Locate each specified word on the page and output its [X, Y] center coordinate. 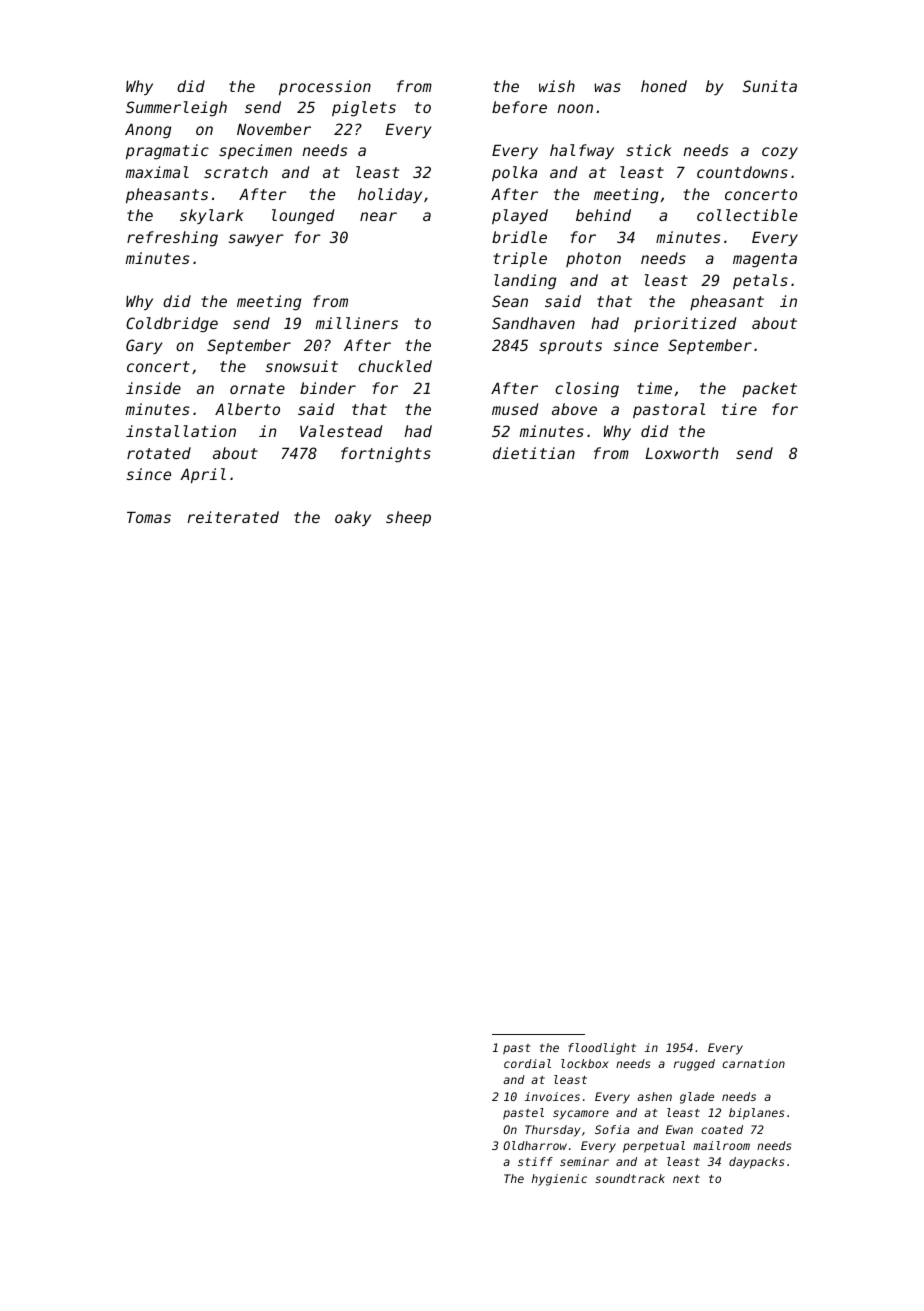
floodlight [602, 1049]
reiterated [233, 517]
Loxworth [681, 453]
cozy [780, 153]
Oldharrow [535, 1145]
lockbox [585, 1063]
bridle [519, 237]
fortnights [386, 455]
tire [739, 409]
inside [153, 388]
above [574, 409]
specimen [255, 151]
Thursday [553, 1131]
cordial [527, 1063]
